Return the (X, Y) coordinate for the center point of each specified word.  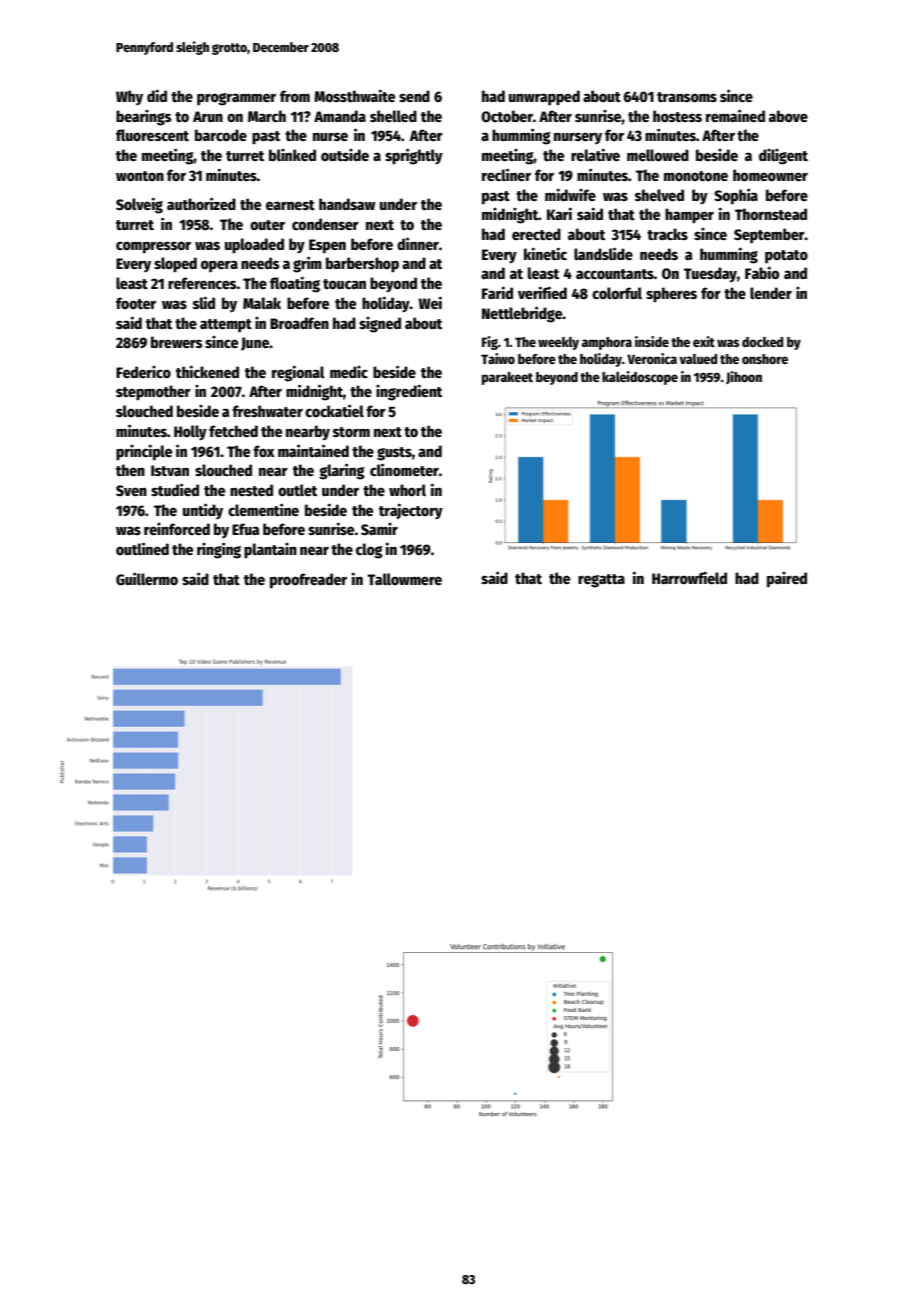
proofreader (308, 581)
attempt (226, 325)
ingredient (409, 392)
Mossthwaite (354, 95)
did (157, 95)
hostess (677, 116)
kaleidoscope (640, 378)
